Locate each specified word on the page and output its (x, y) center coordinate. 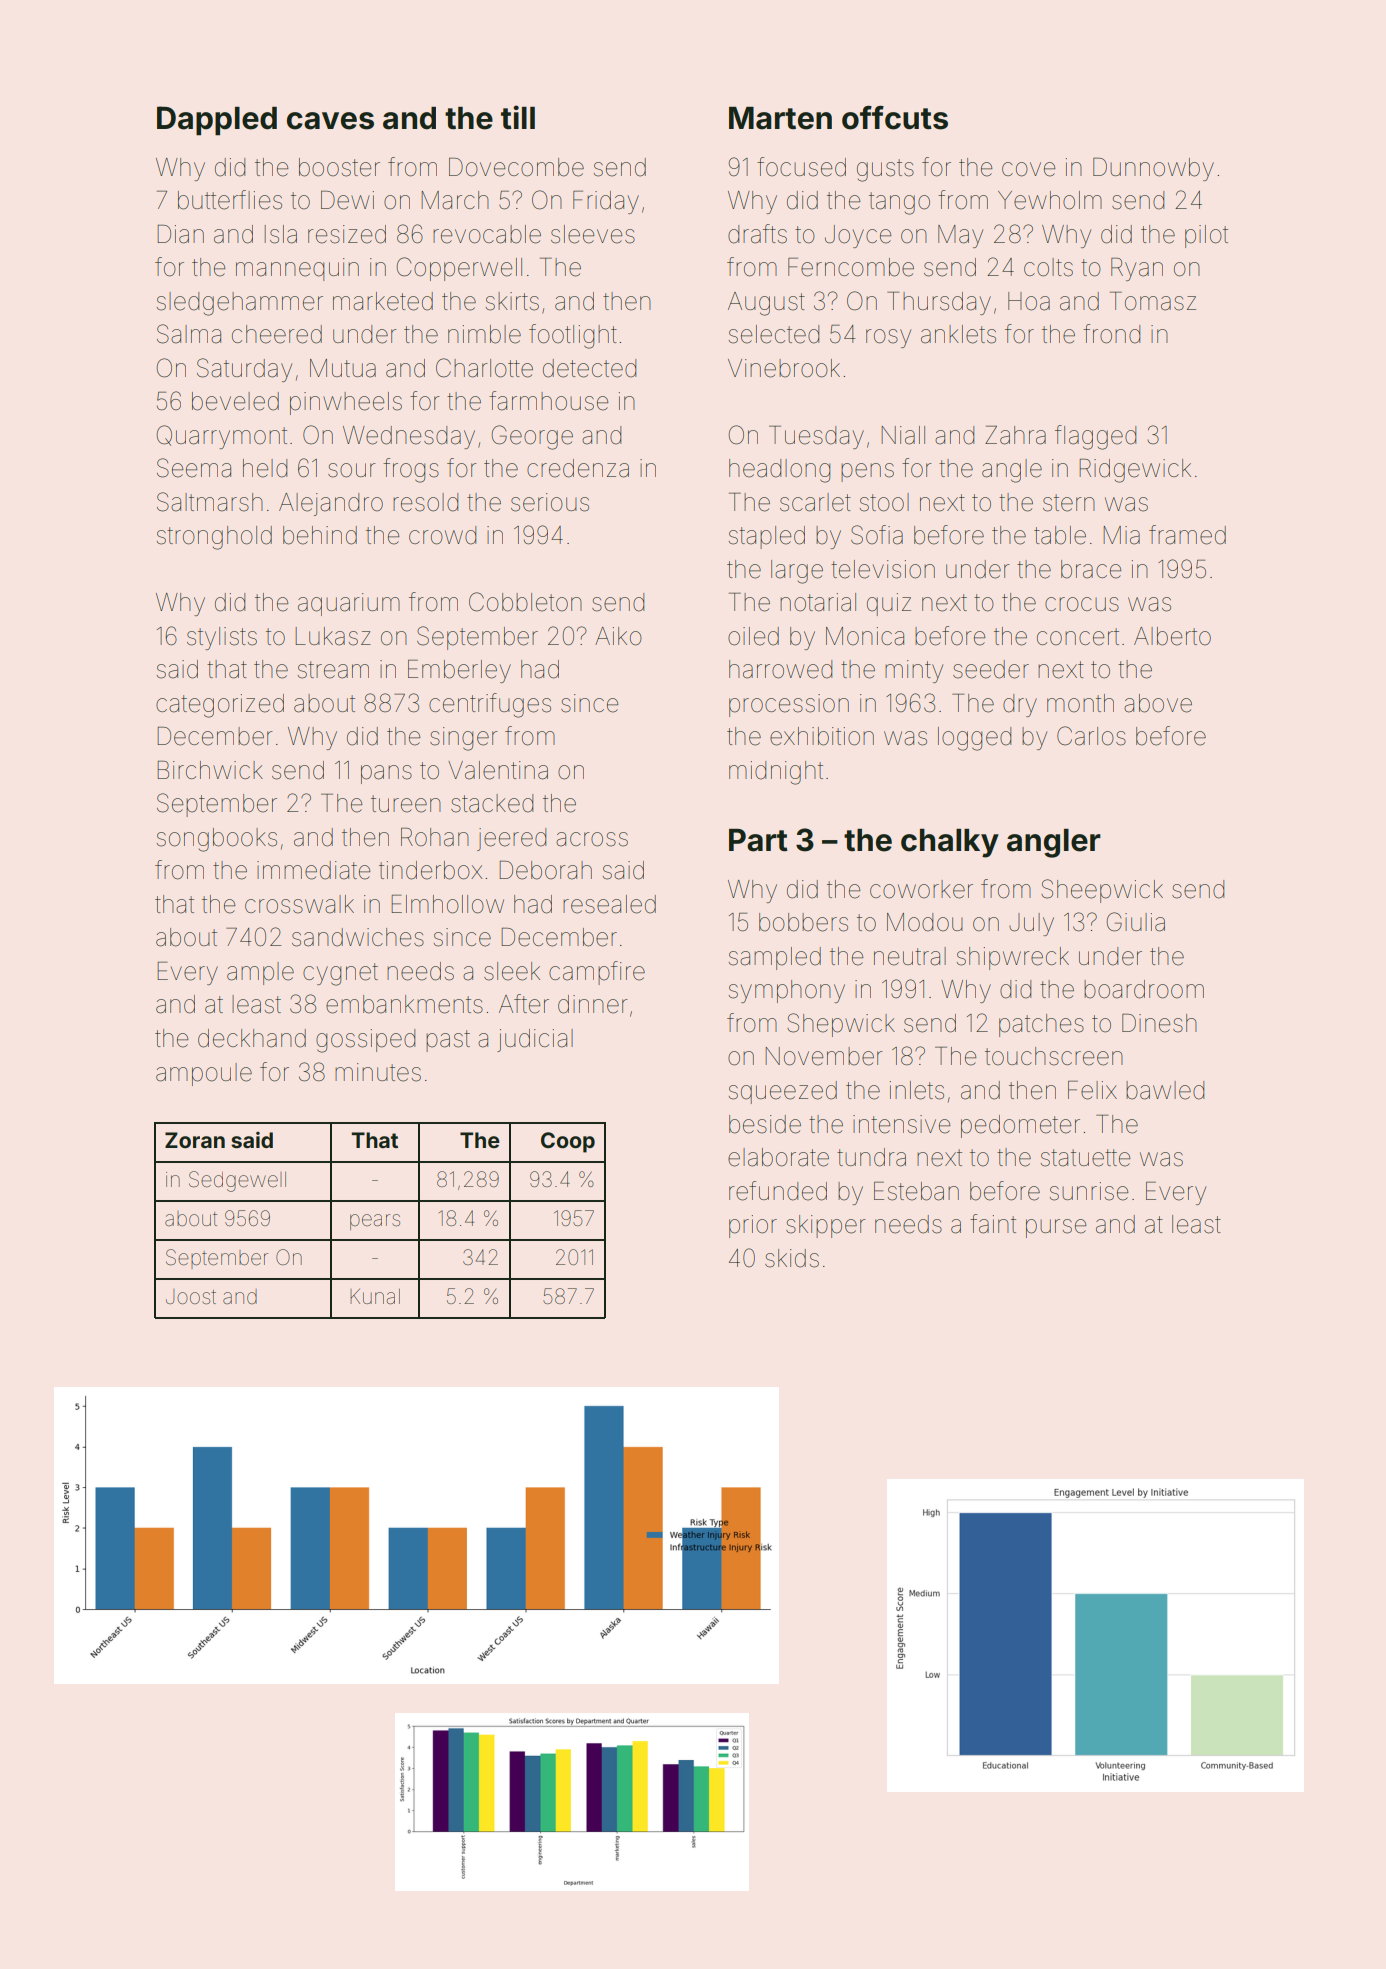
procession (789, 705)
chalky (950, 843)
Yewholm (1050, 200)
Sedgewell (237, 1181)
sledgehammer (240, 304)
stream (333, 670)
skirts (512, 301)
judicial (535, 1040)
